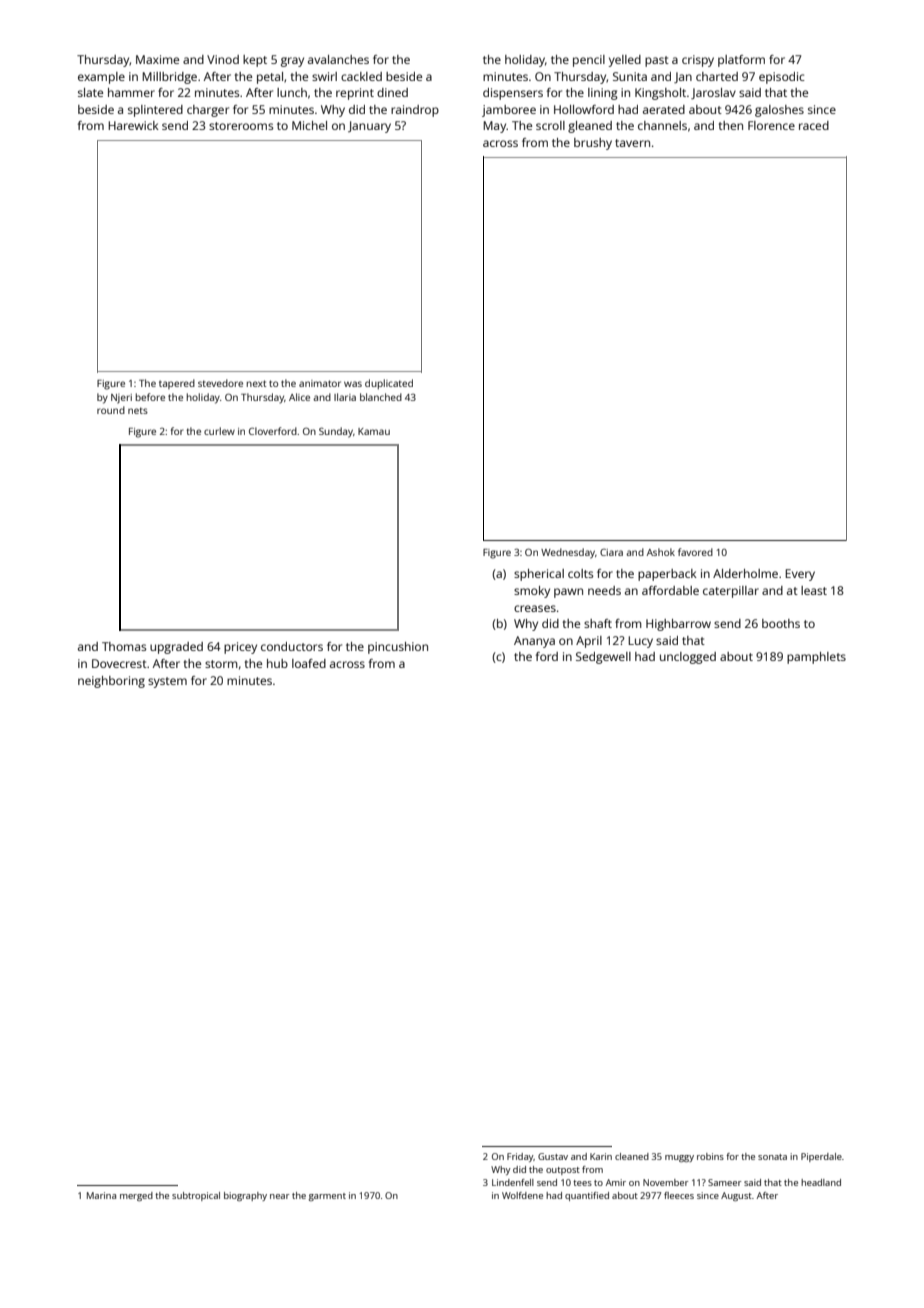 This document has height=1308, width=924. I want to click on neighboring, so click(111, 682).
